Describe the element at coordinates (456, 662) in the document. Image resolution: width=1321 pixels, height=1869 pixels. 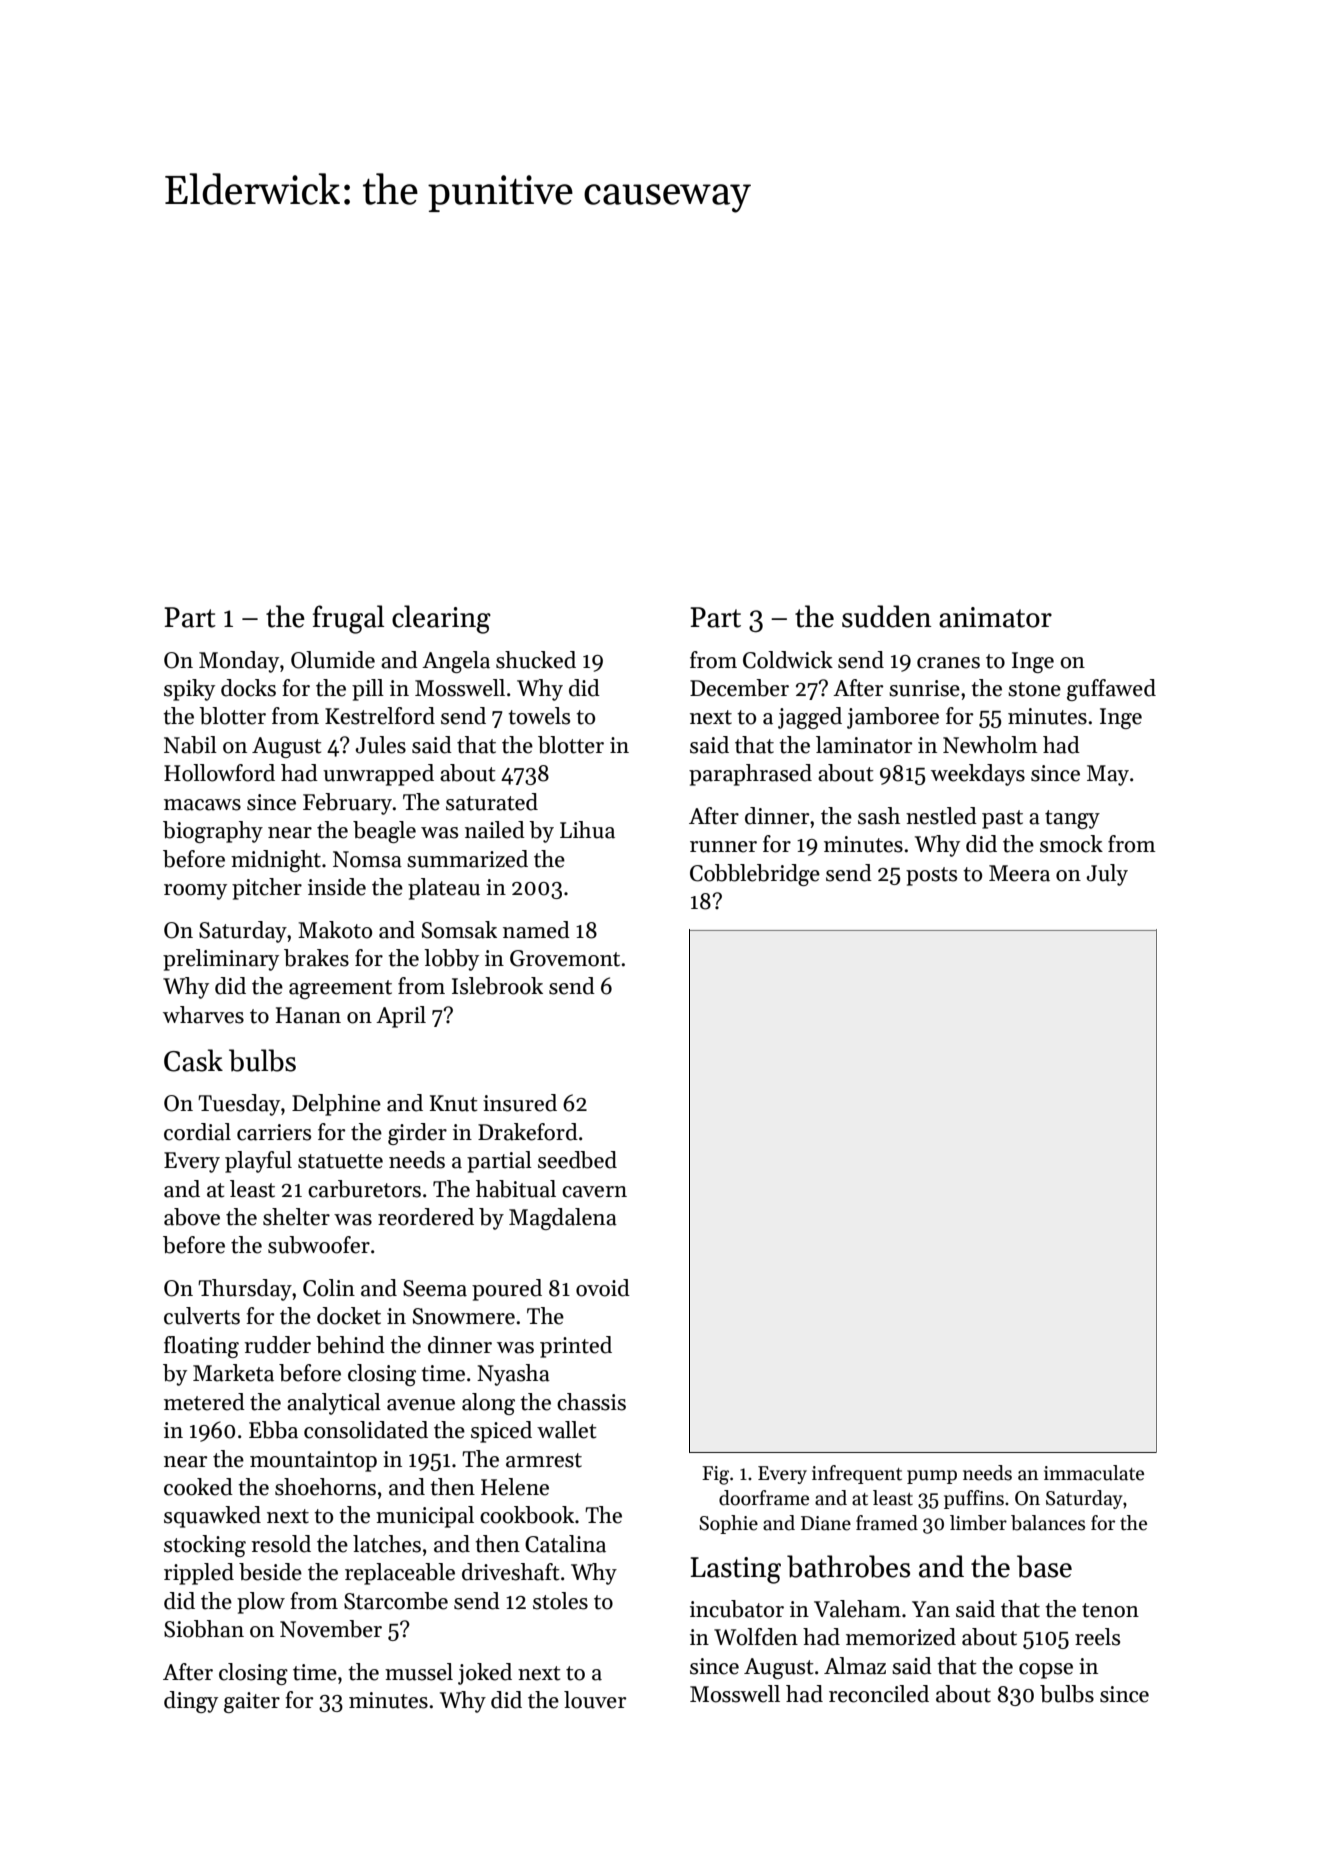
I see `Angela` at that location.
